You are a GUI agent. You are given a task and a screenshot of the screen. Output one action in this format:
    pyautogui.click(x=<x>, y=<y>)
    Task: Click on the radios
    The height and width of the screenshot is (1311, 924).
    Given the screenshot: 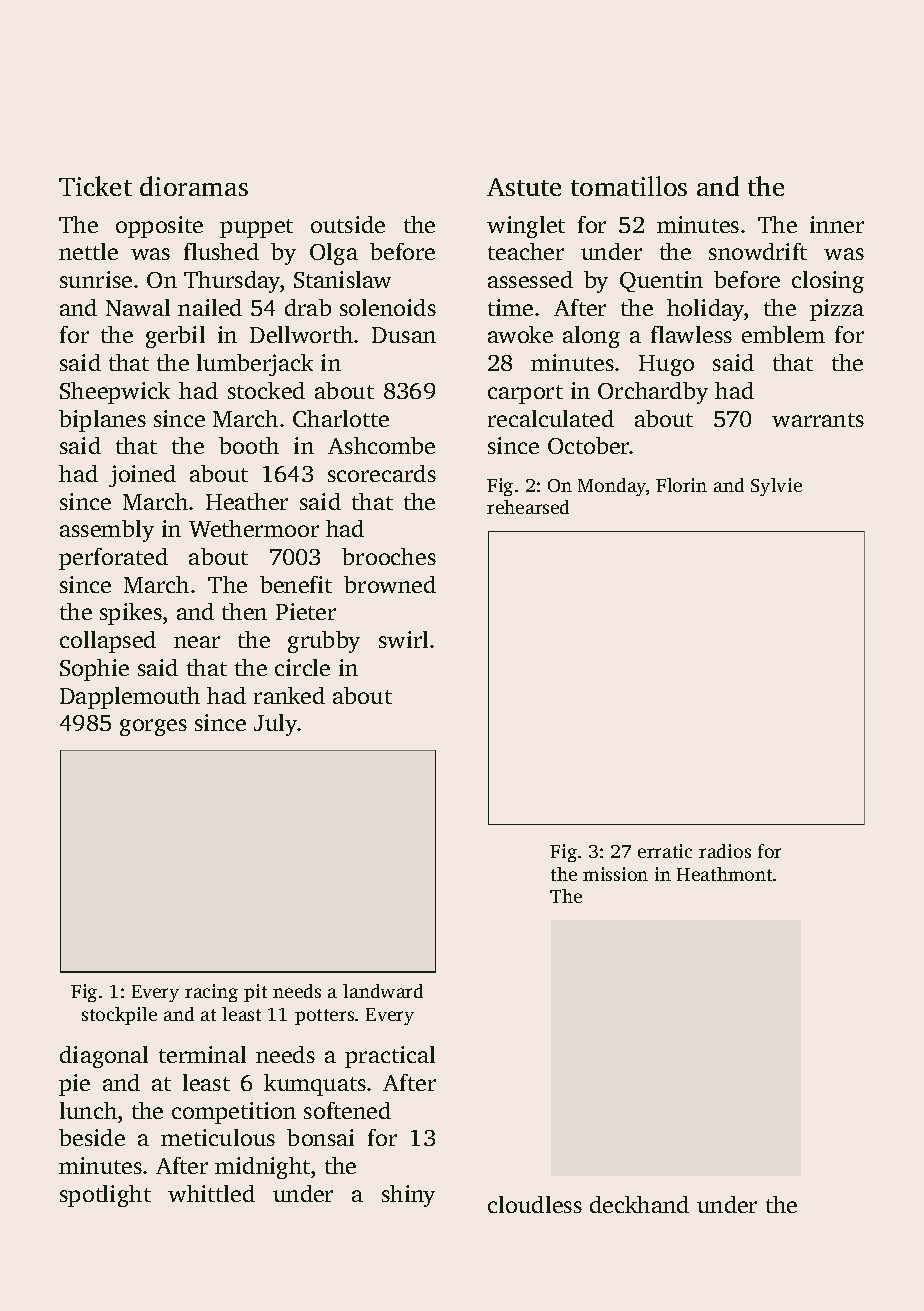 What is the action you would take?
    pyautogui.click(x=725, y=851)
